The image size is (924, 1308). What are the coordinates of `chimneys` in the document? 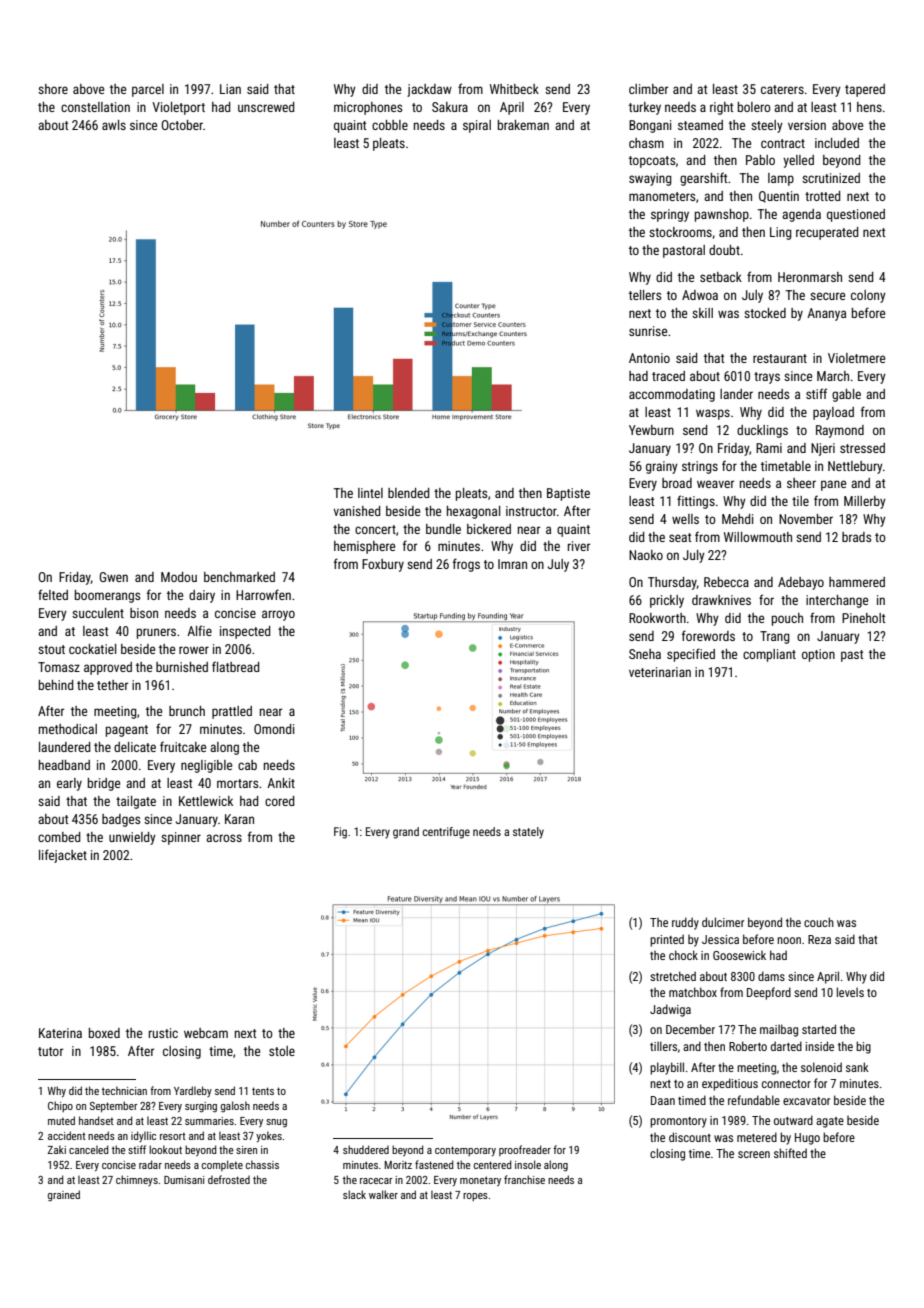 It's located at (137, 1180).
